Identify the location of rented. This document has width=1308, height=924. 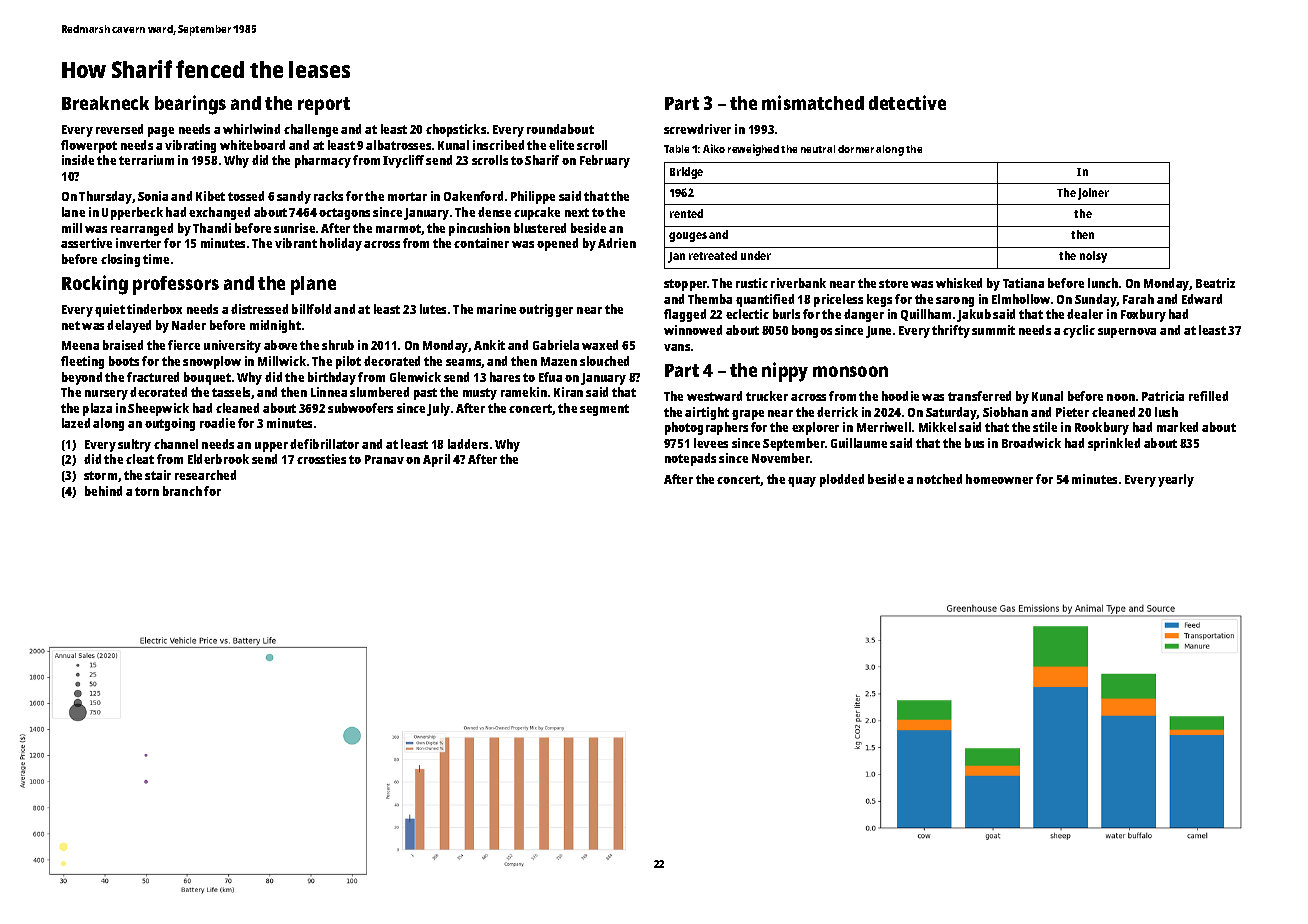
(686, 213).
